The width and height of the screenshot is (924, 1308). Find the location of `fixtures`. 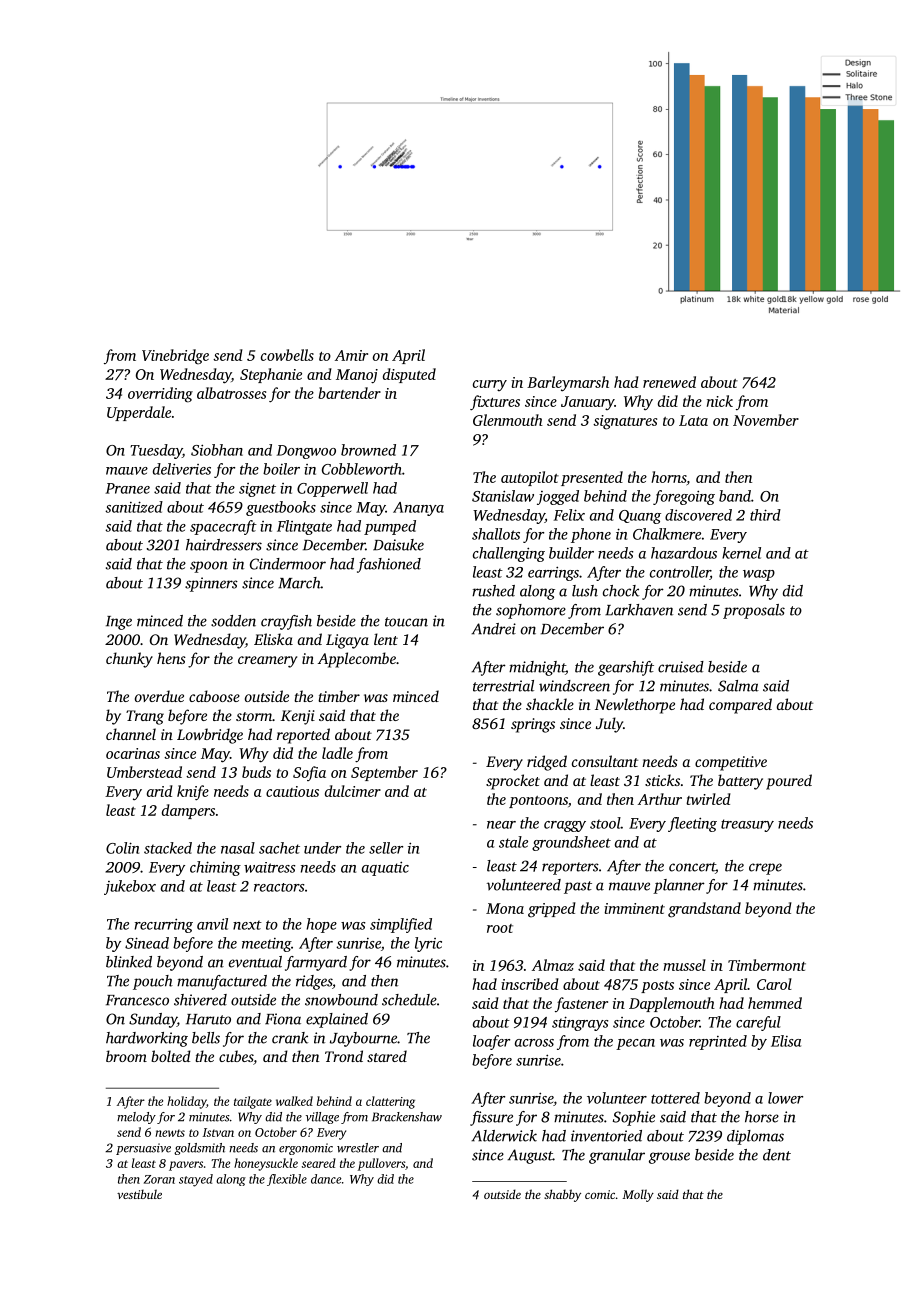

fixtures is located at coordinates (495, 403).
